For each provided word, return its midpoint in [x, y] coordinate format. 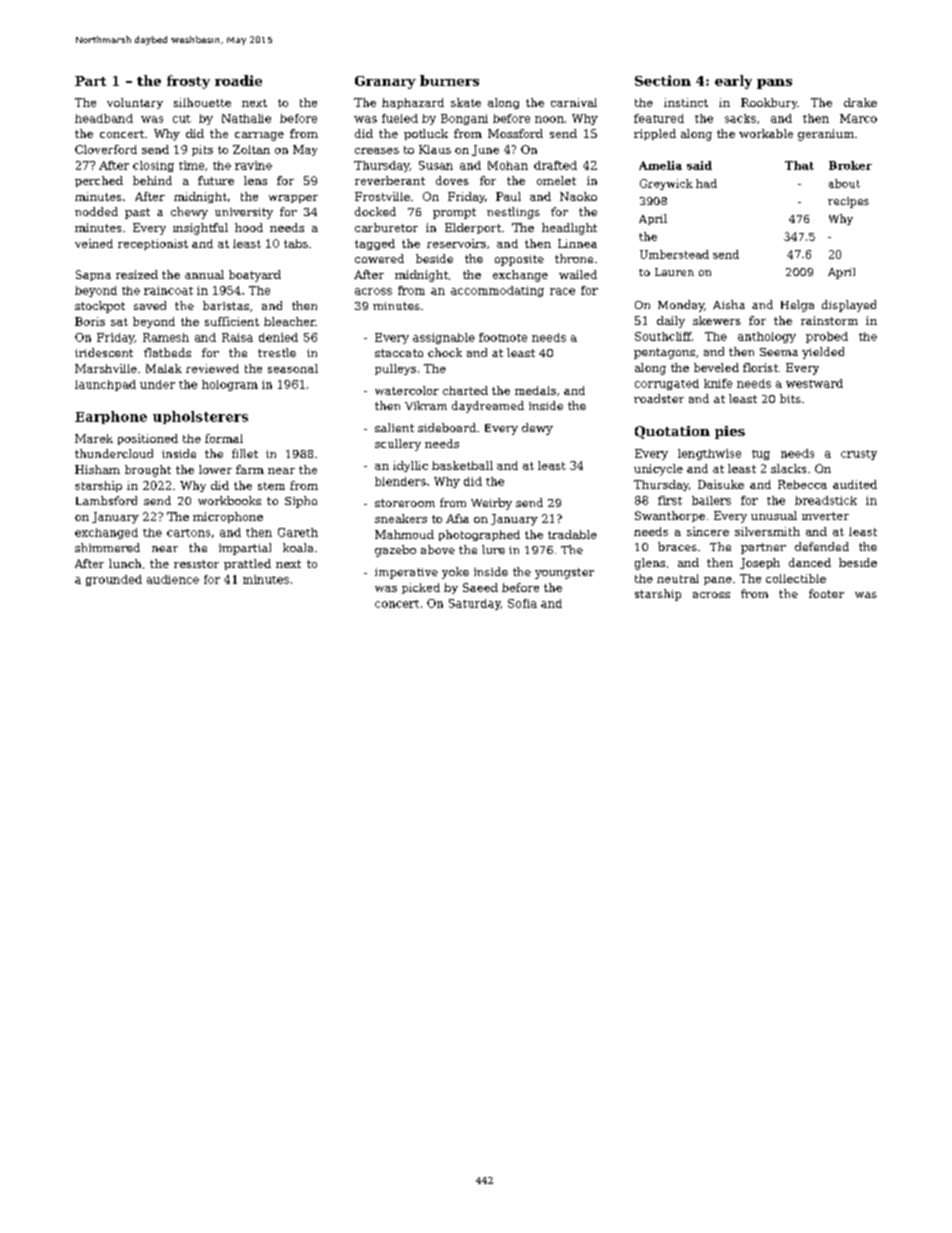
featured [659, 118]
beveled [716, 367]
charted [465, 390]
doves [452, 180]
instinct [686, 102]
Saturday [475, 604]
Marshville [106, 368]
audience [173, 579]
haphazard [413, 103]
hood [249, 227]
